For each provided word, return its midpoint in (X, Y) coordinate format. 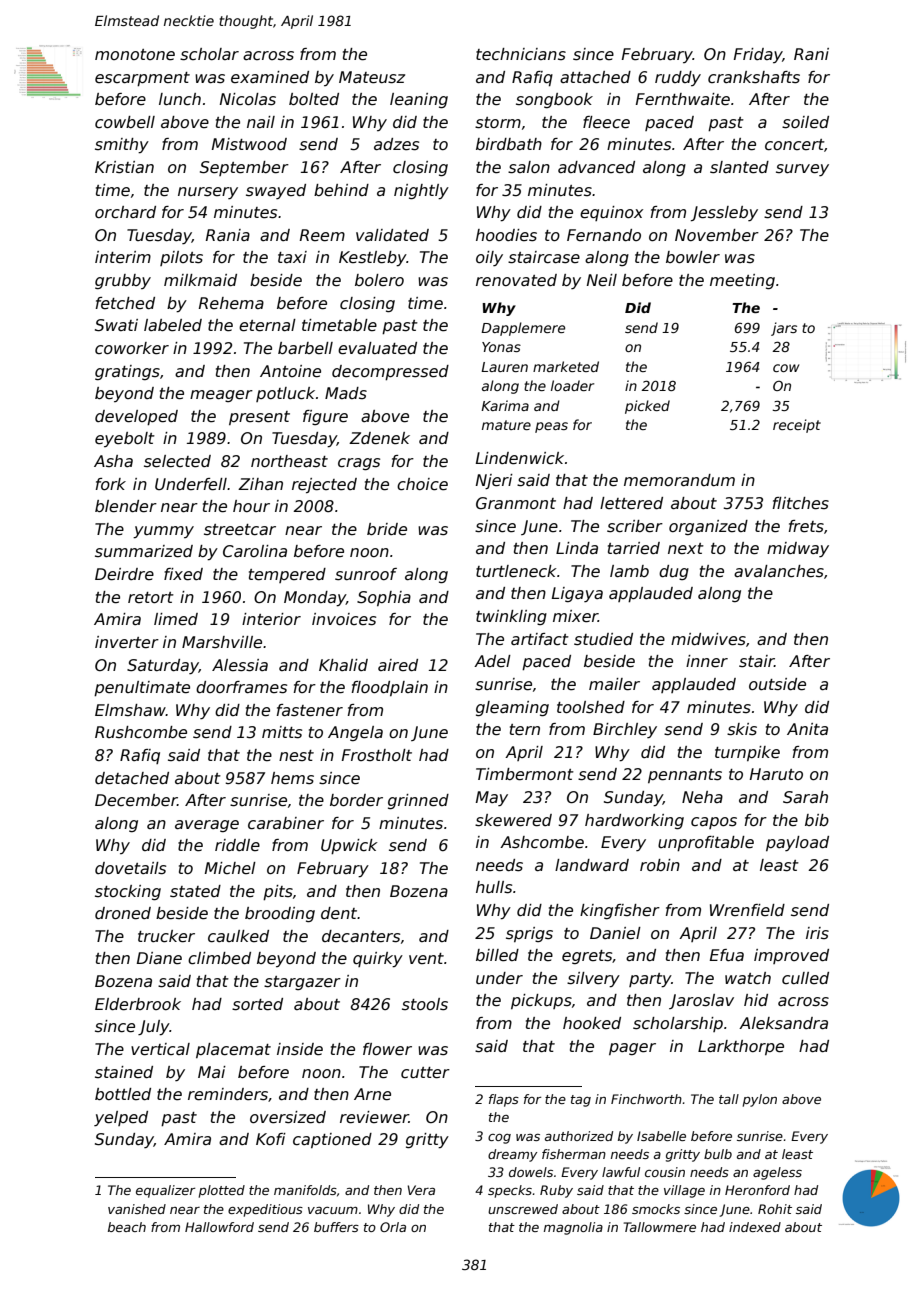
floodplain (389, 688)
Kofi (271, 1139)
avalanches (779, 571)
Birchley (625, 730)
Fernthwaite (683, 99)
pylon (760, 1100)
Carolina (255, 551)
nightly (421, 192)
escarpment (142, 79)
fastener (309, 710)
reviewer (374, 1117)
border (356, 800)
